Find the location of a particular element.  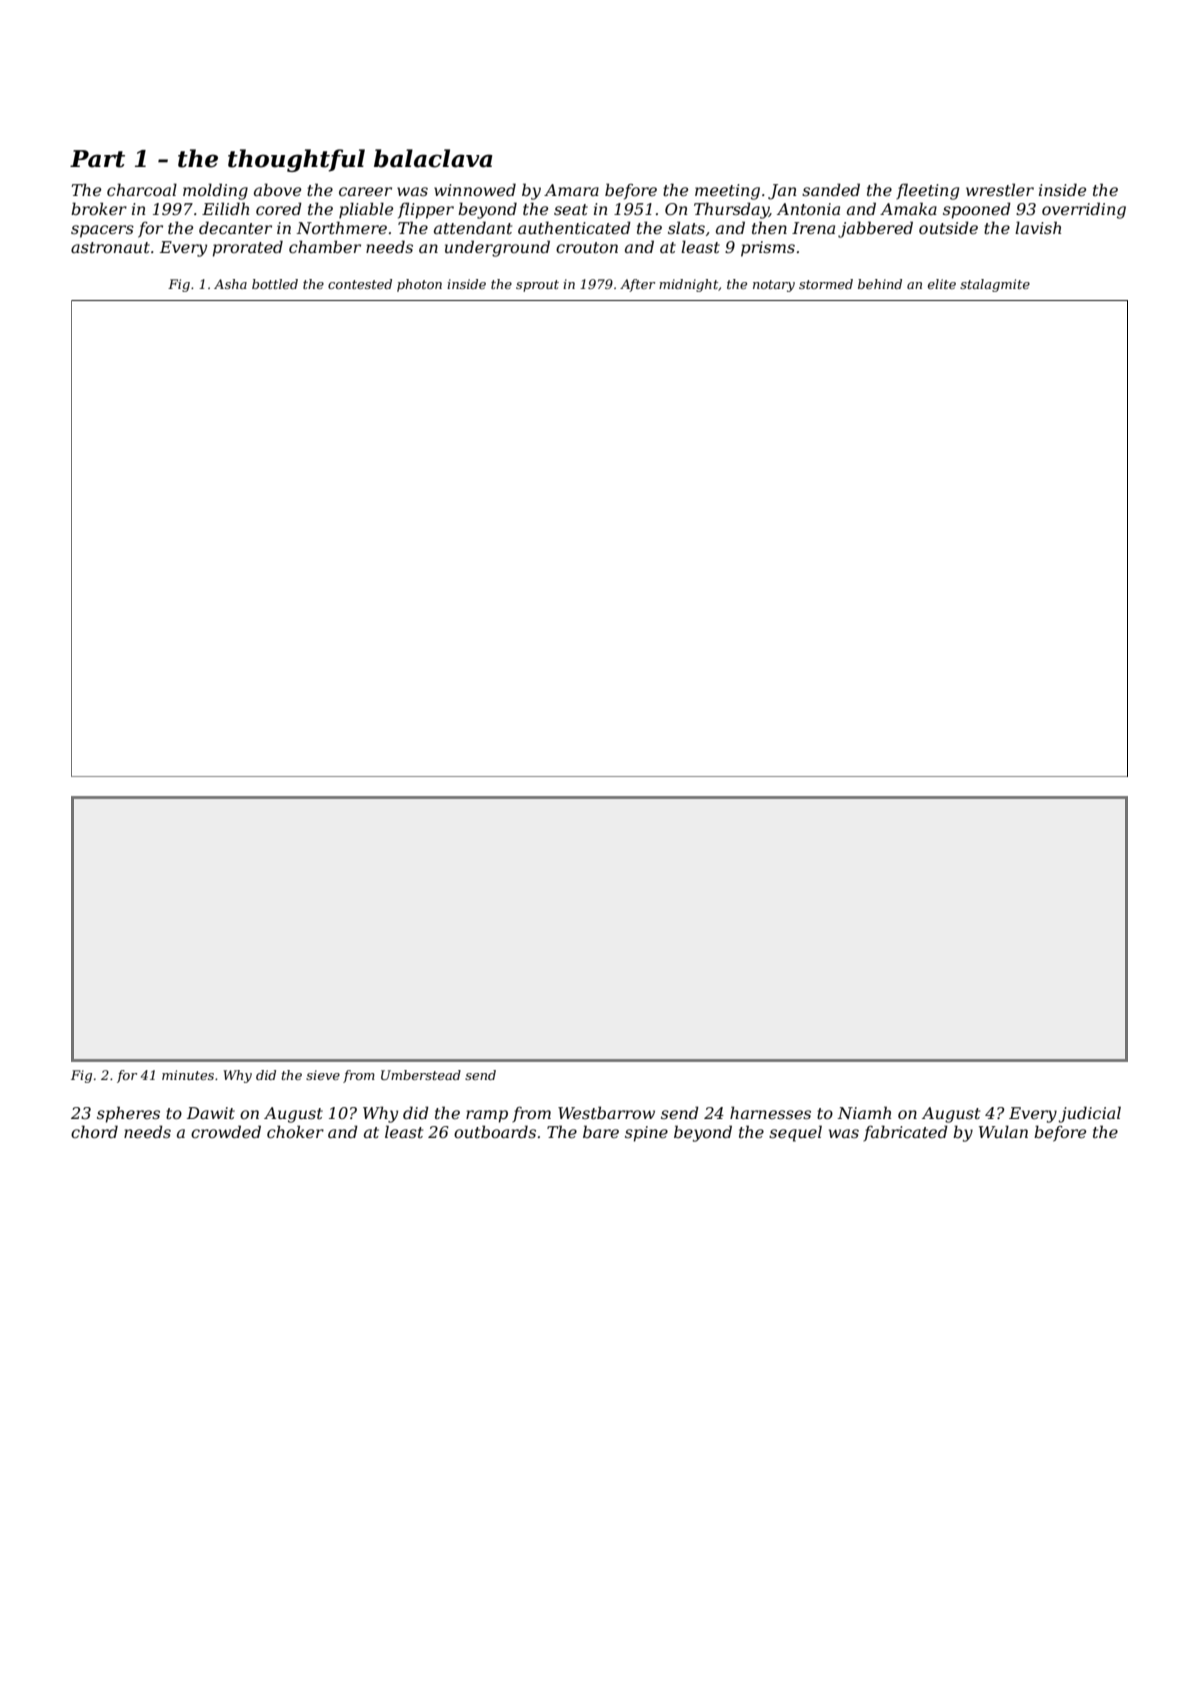

behind is located at coordinates (880, 284).
